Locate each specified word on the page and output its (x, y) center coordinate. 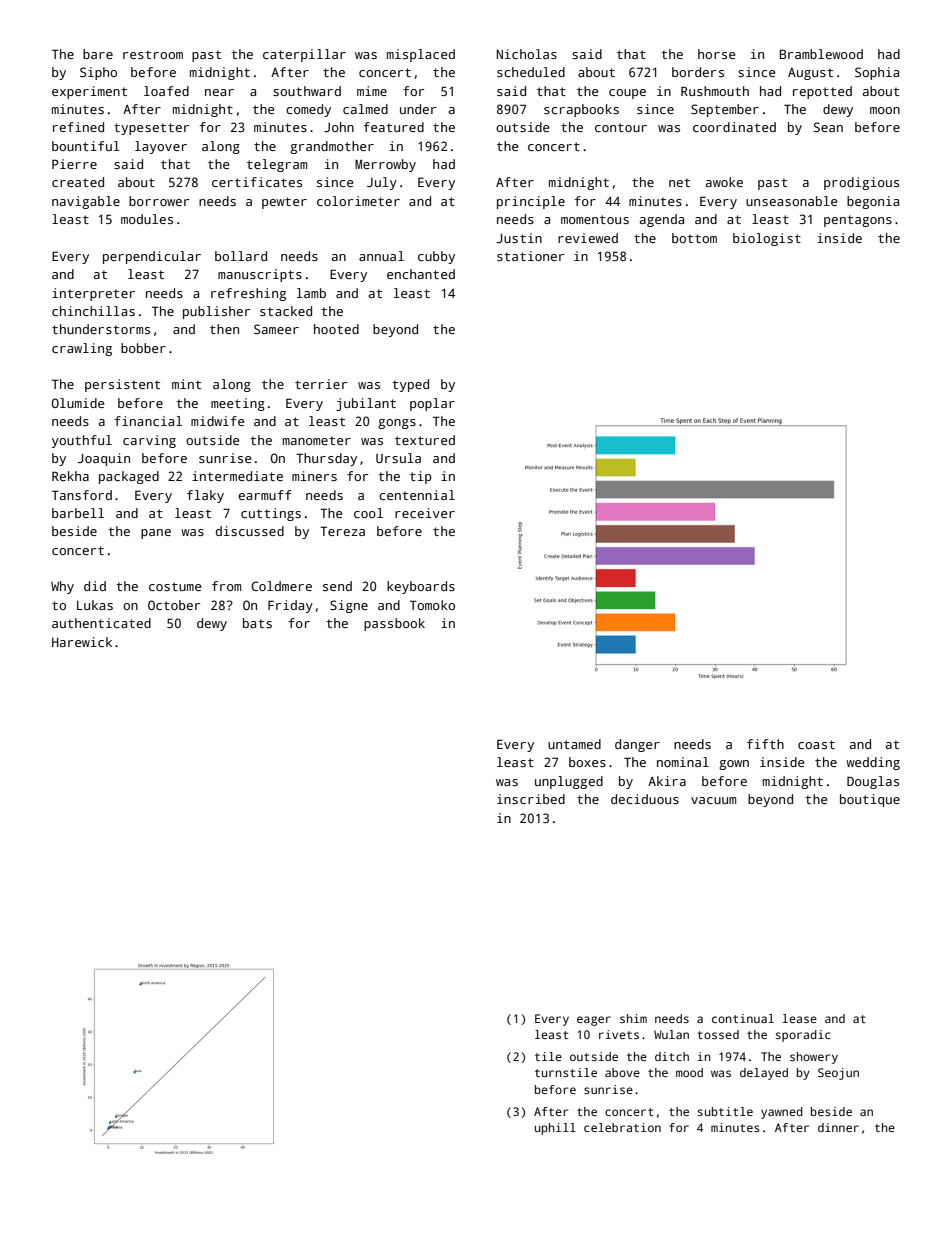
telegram (277, 165)
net (679, 182)
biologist (767, 239)
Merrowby (385, 165)
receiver (425, 513)
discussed (250, 531)
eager (594, 1021)
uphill (555, 1129)
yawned (782, 1113)
